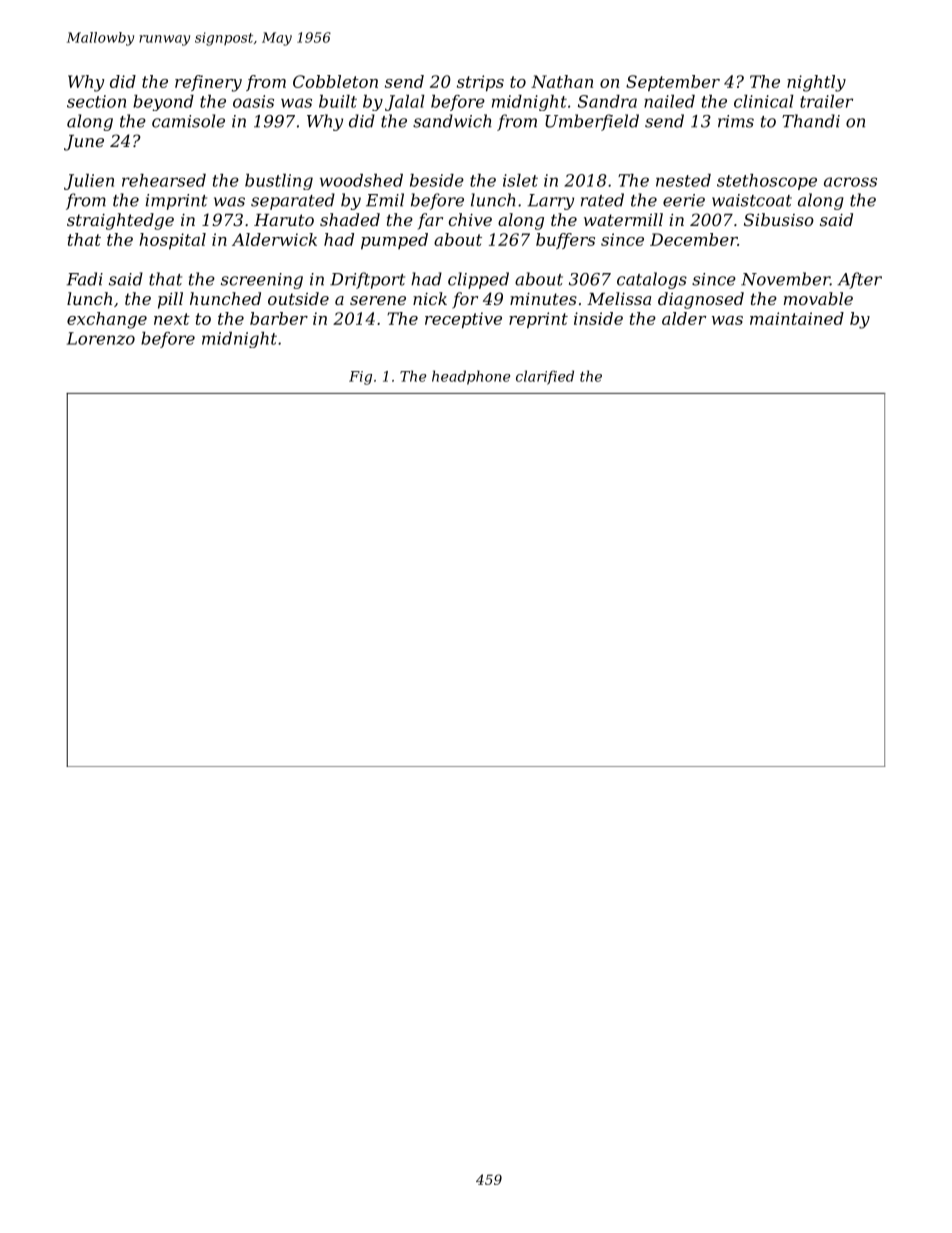 Image resolution: width=952 pixels, height=1233 pixels. What do you see at coordinates (779, 219) in the page?
I see `Sibusiso` at bounding box center [779, 219].
